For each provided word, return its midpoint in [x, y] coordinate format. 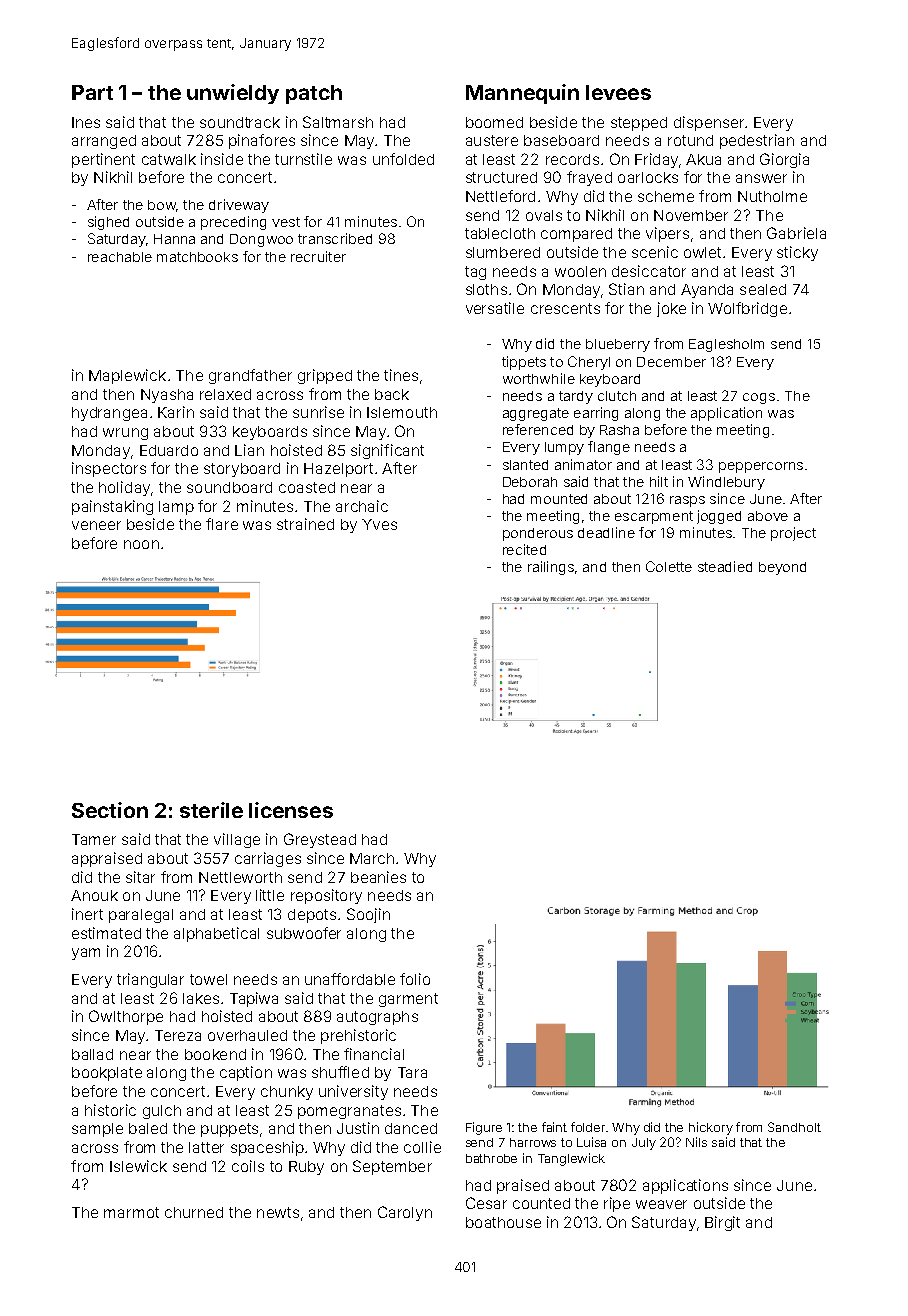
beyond [782, 568]
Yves [379, 524]
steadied [725, 566]
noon [141, 544]
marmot [131, 1212]
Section [110, 810]
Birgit [722, 1223]
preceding [233, 223]
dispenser [709, 123]
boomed [494, 122]
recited [524, 549]
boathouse [503, 1222]
